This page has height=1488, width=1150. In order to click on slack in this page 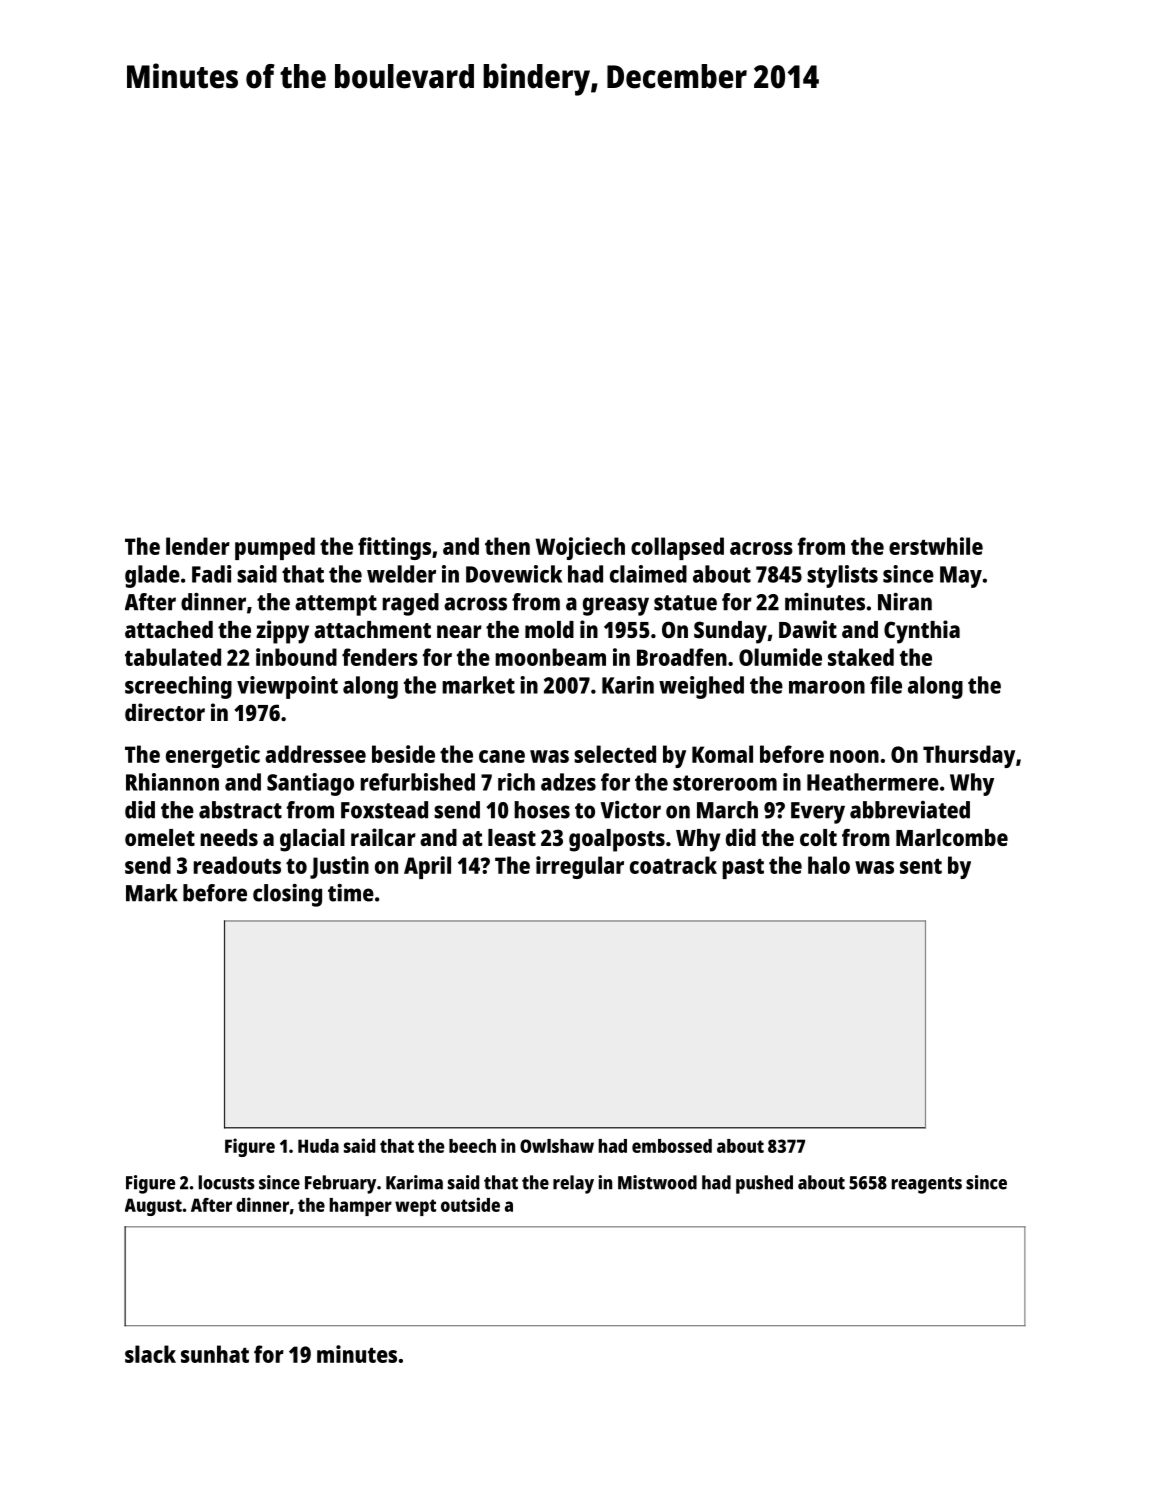, I will do `click(150, 1354)`.
